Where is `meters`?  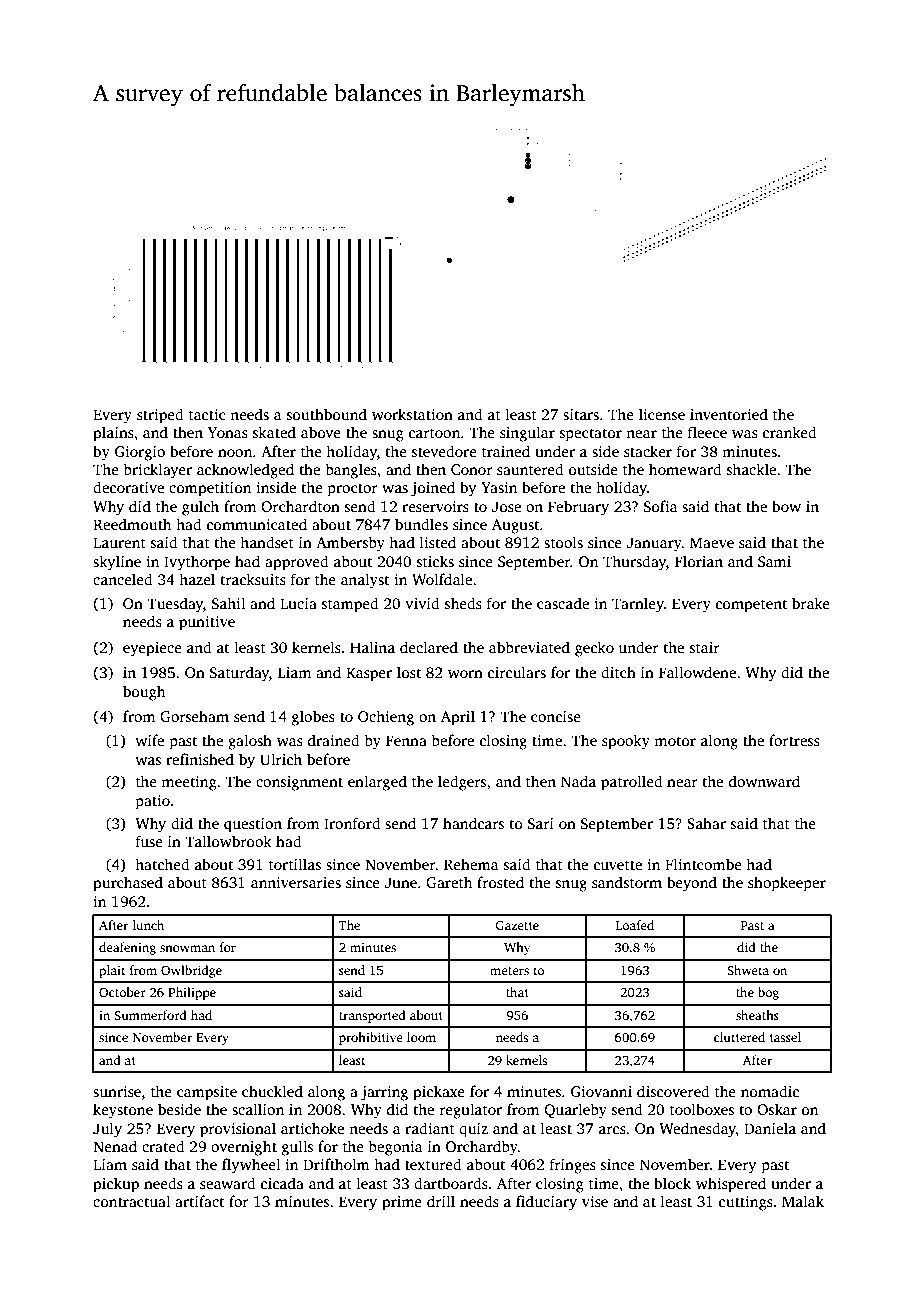 meters is located at coordinates (509, 971).
